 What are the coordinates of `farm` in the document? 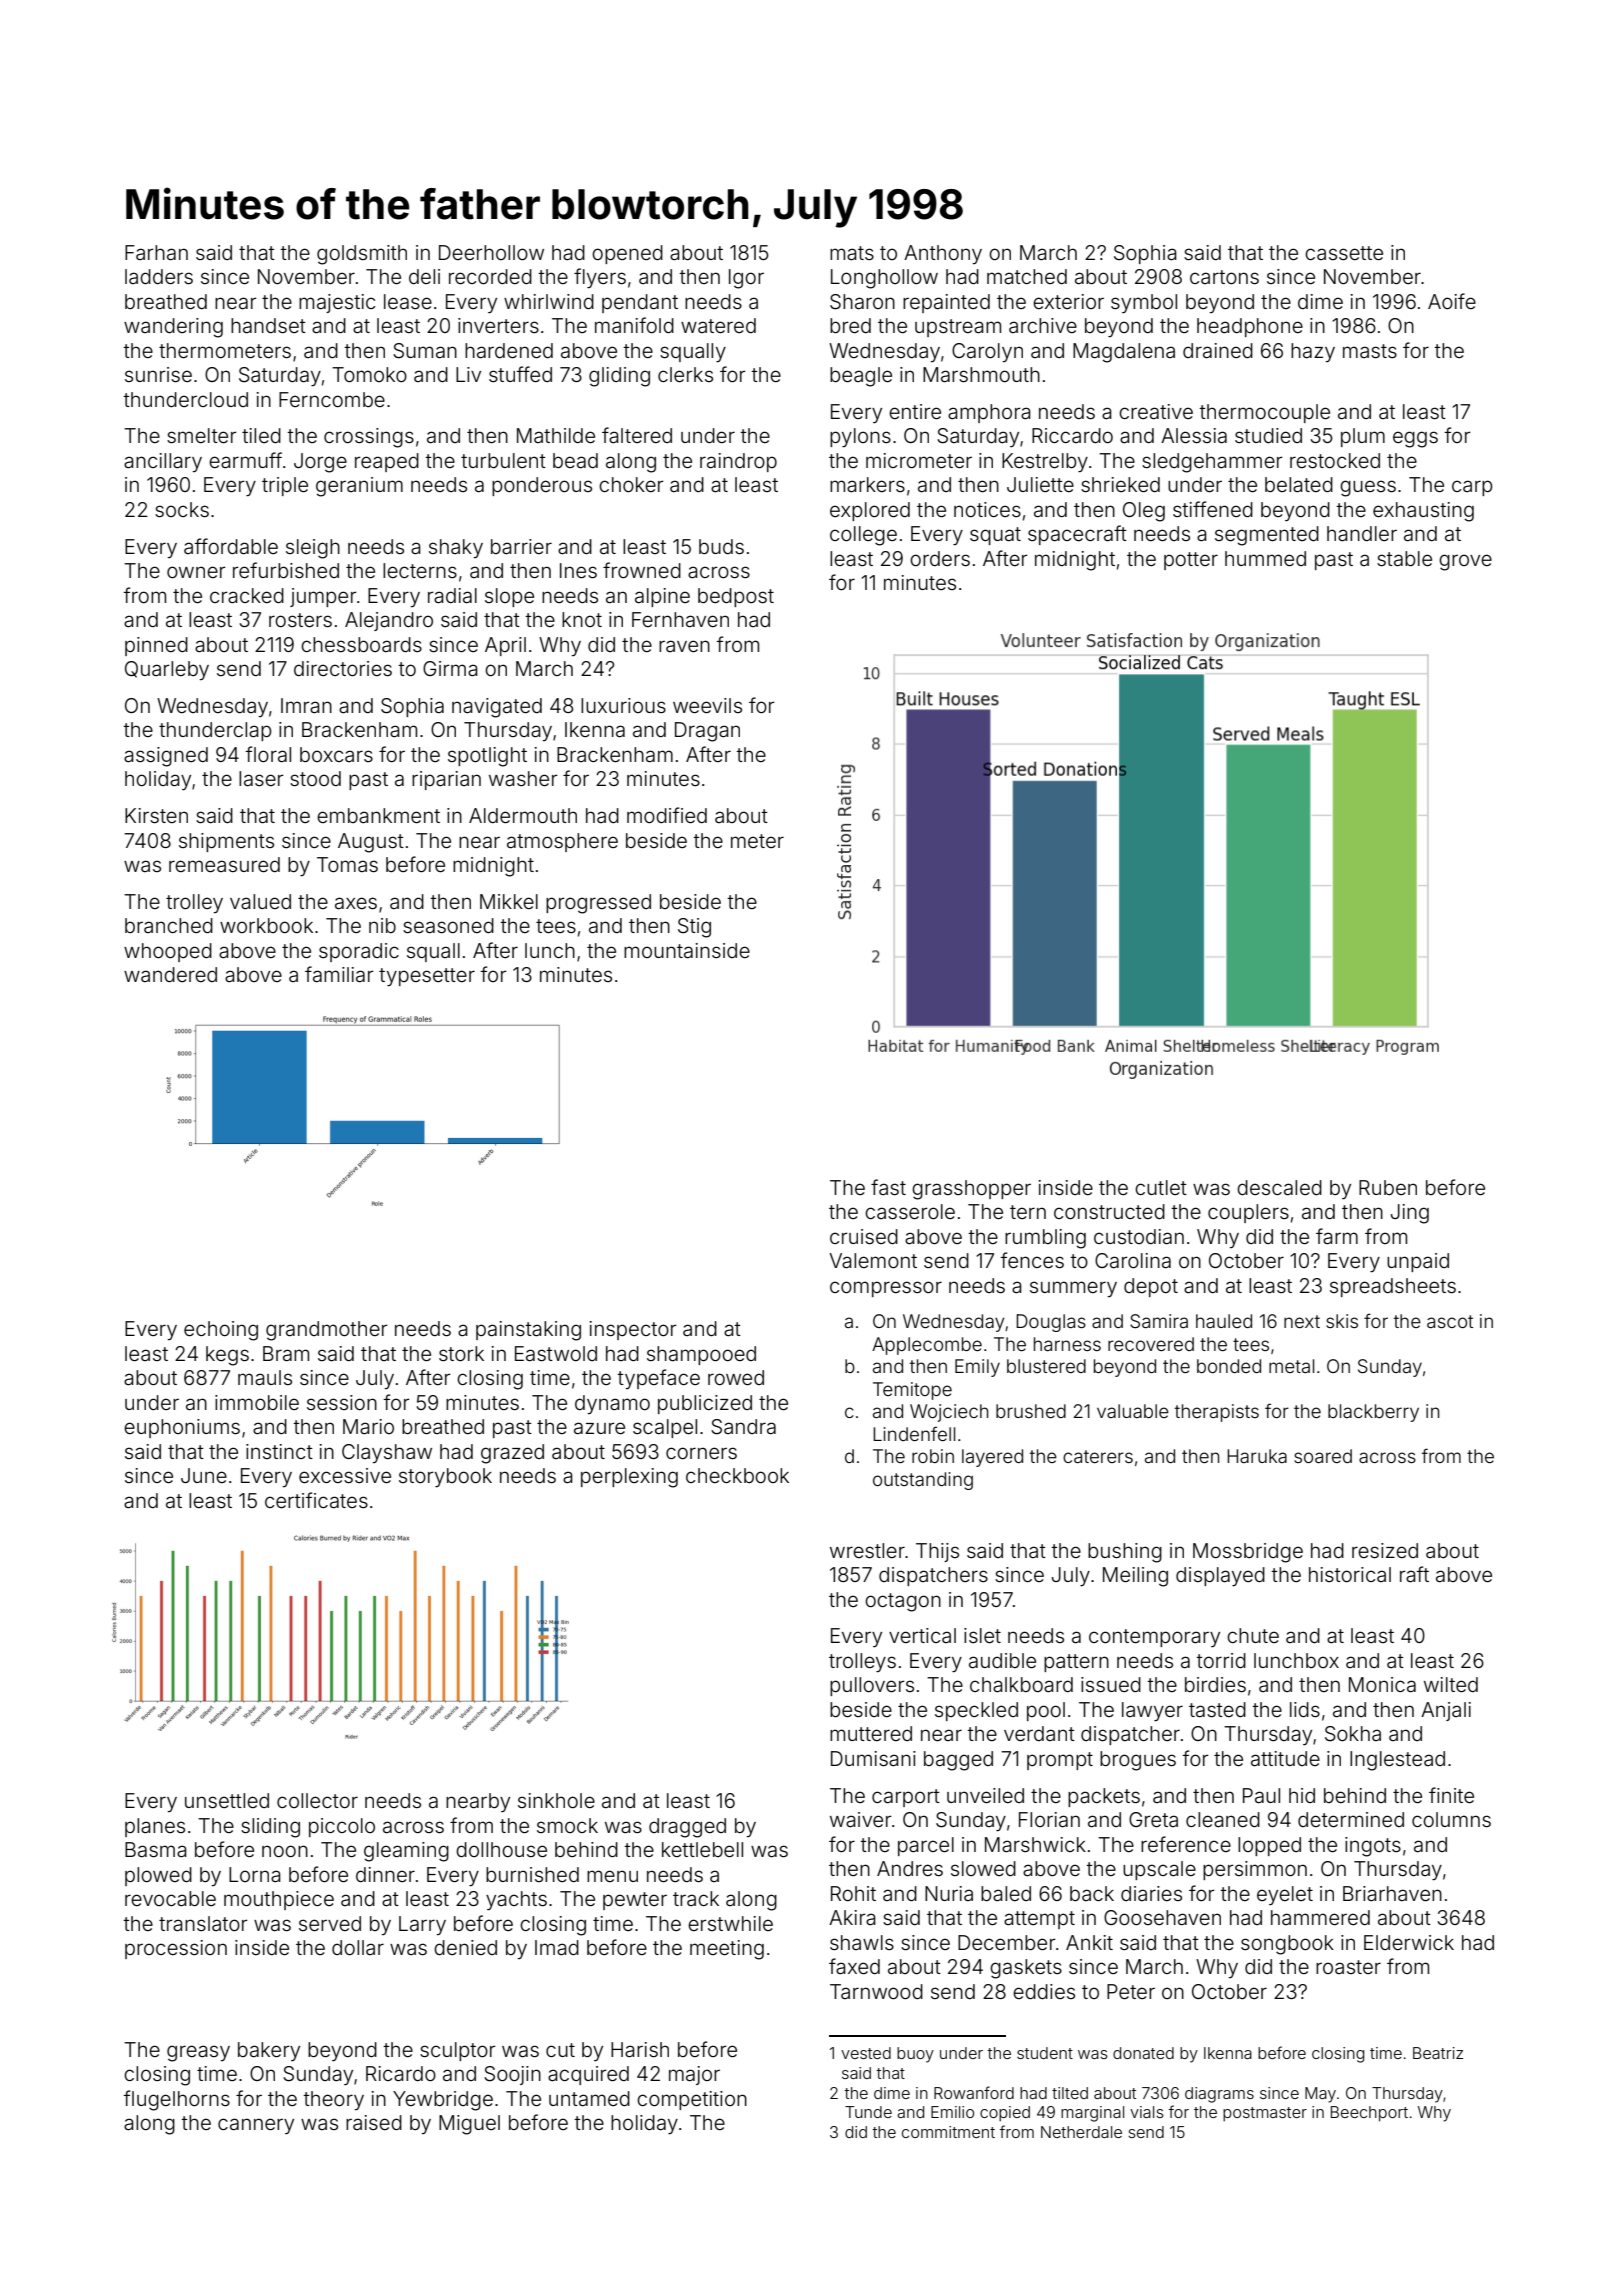 It's located at (1337, 1236).
